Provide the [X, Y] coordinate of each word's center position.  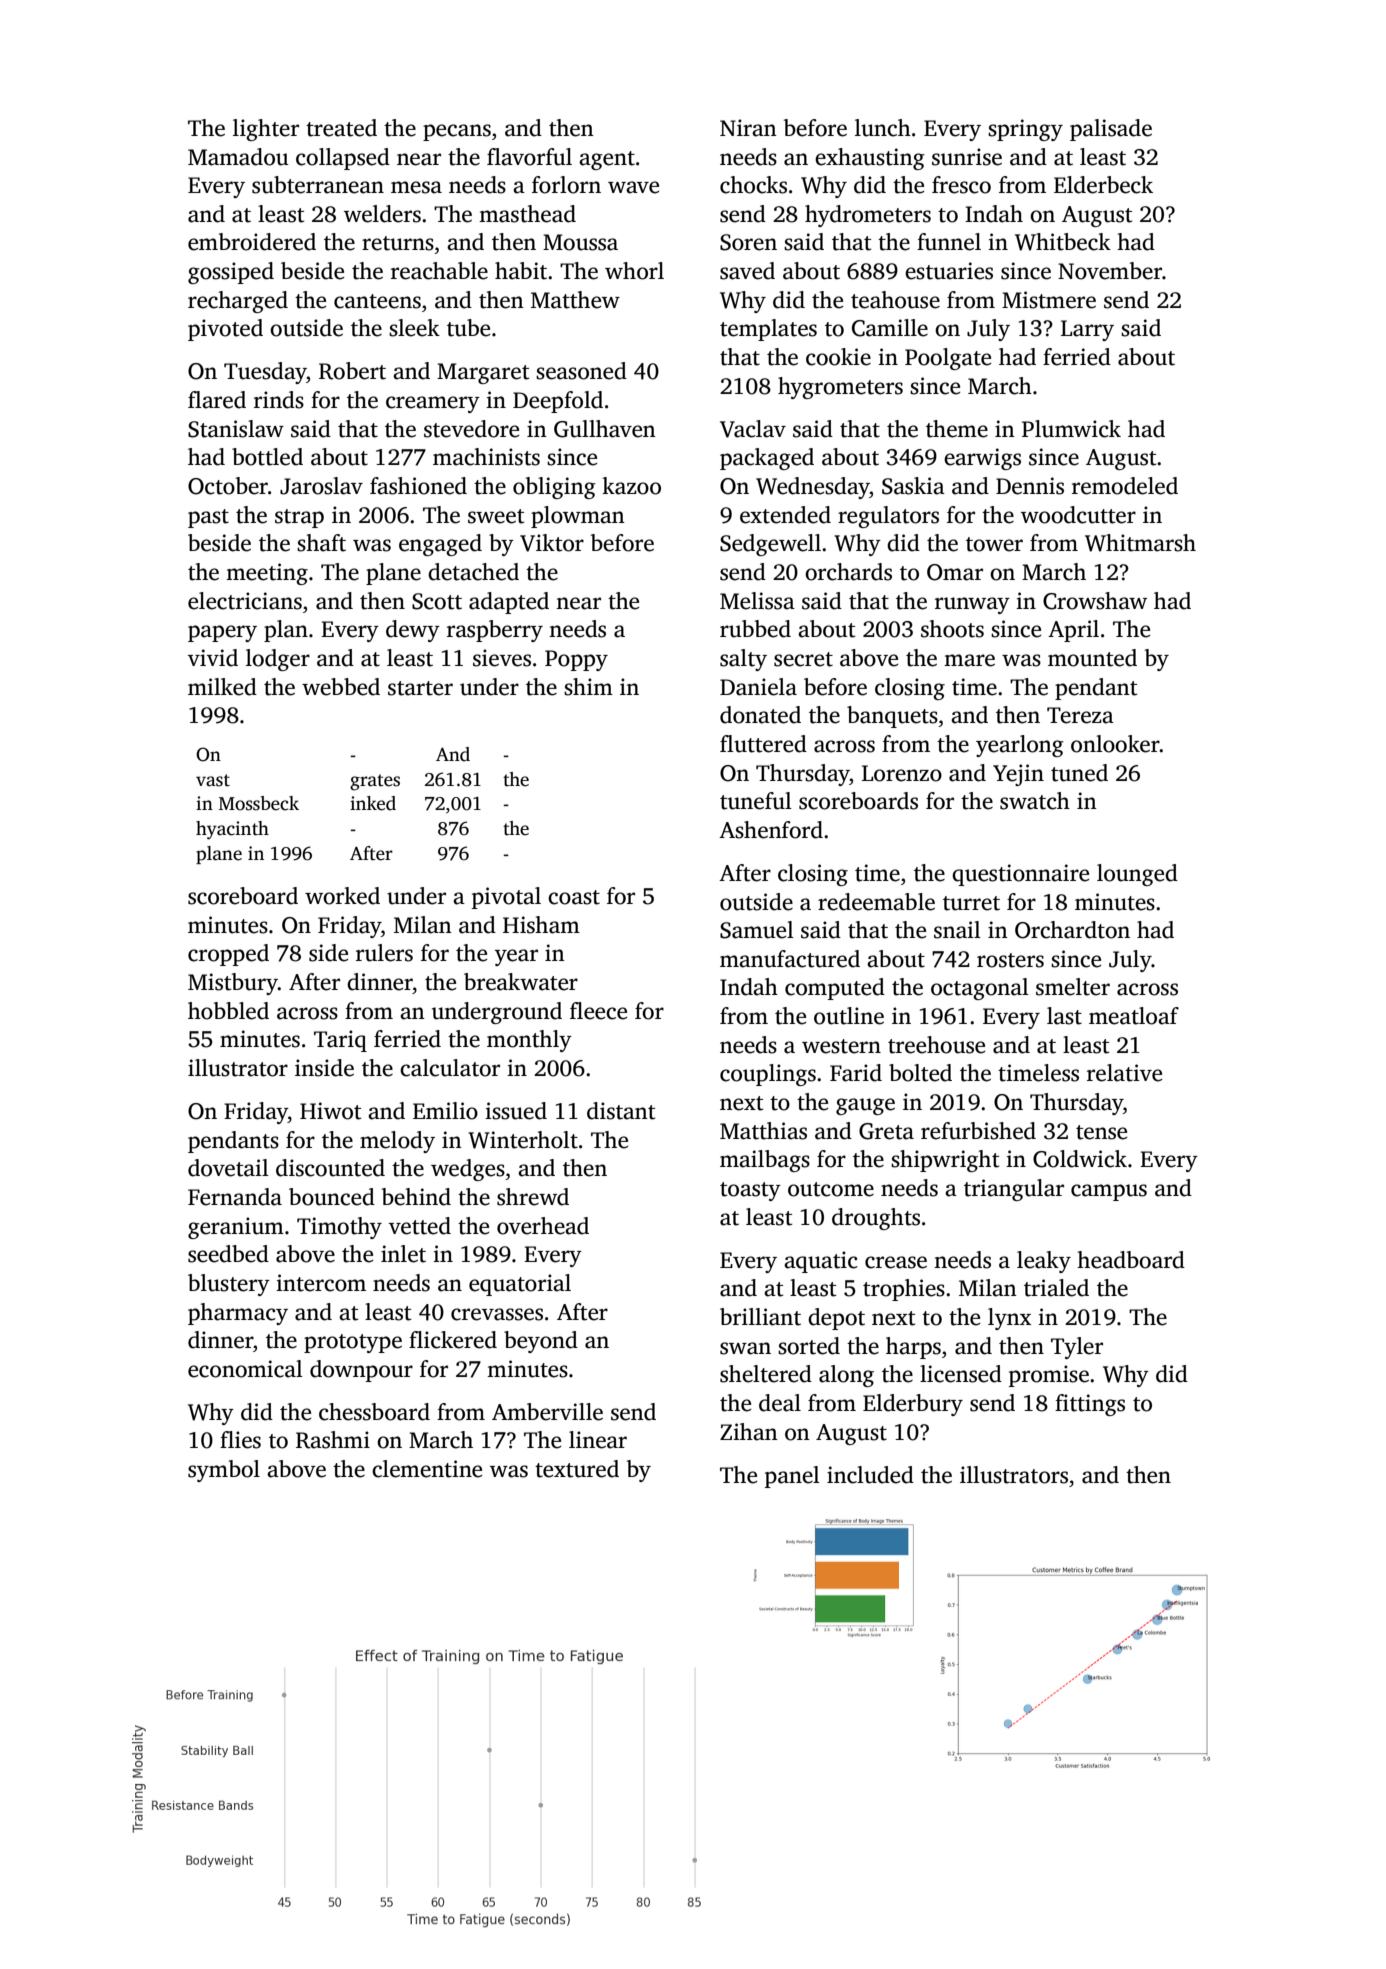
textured [577, 1469]
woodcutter [1078, 515]
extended [785, 515]
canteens [377, 301]
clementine [427, 1469]
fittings [1090, 1405]
